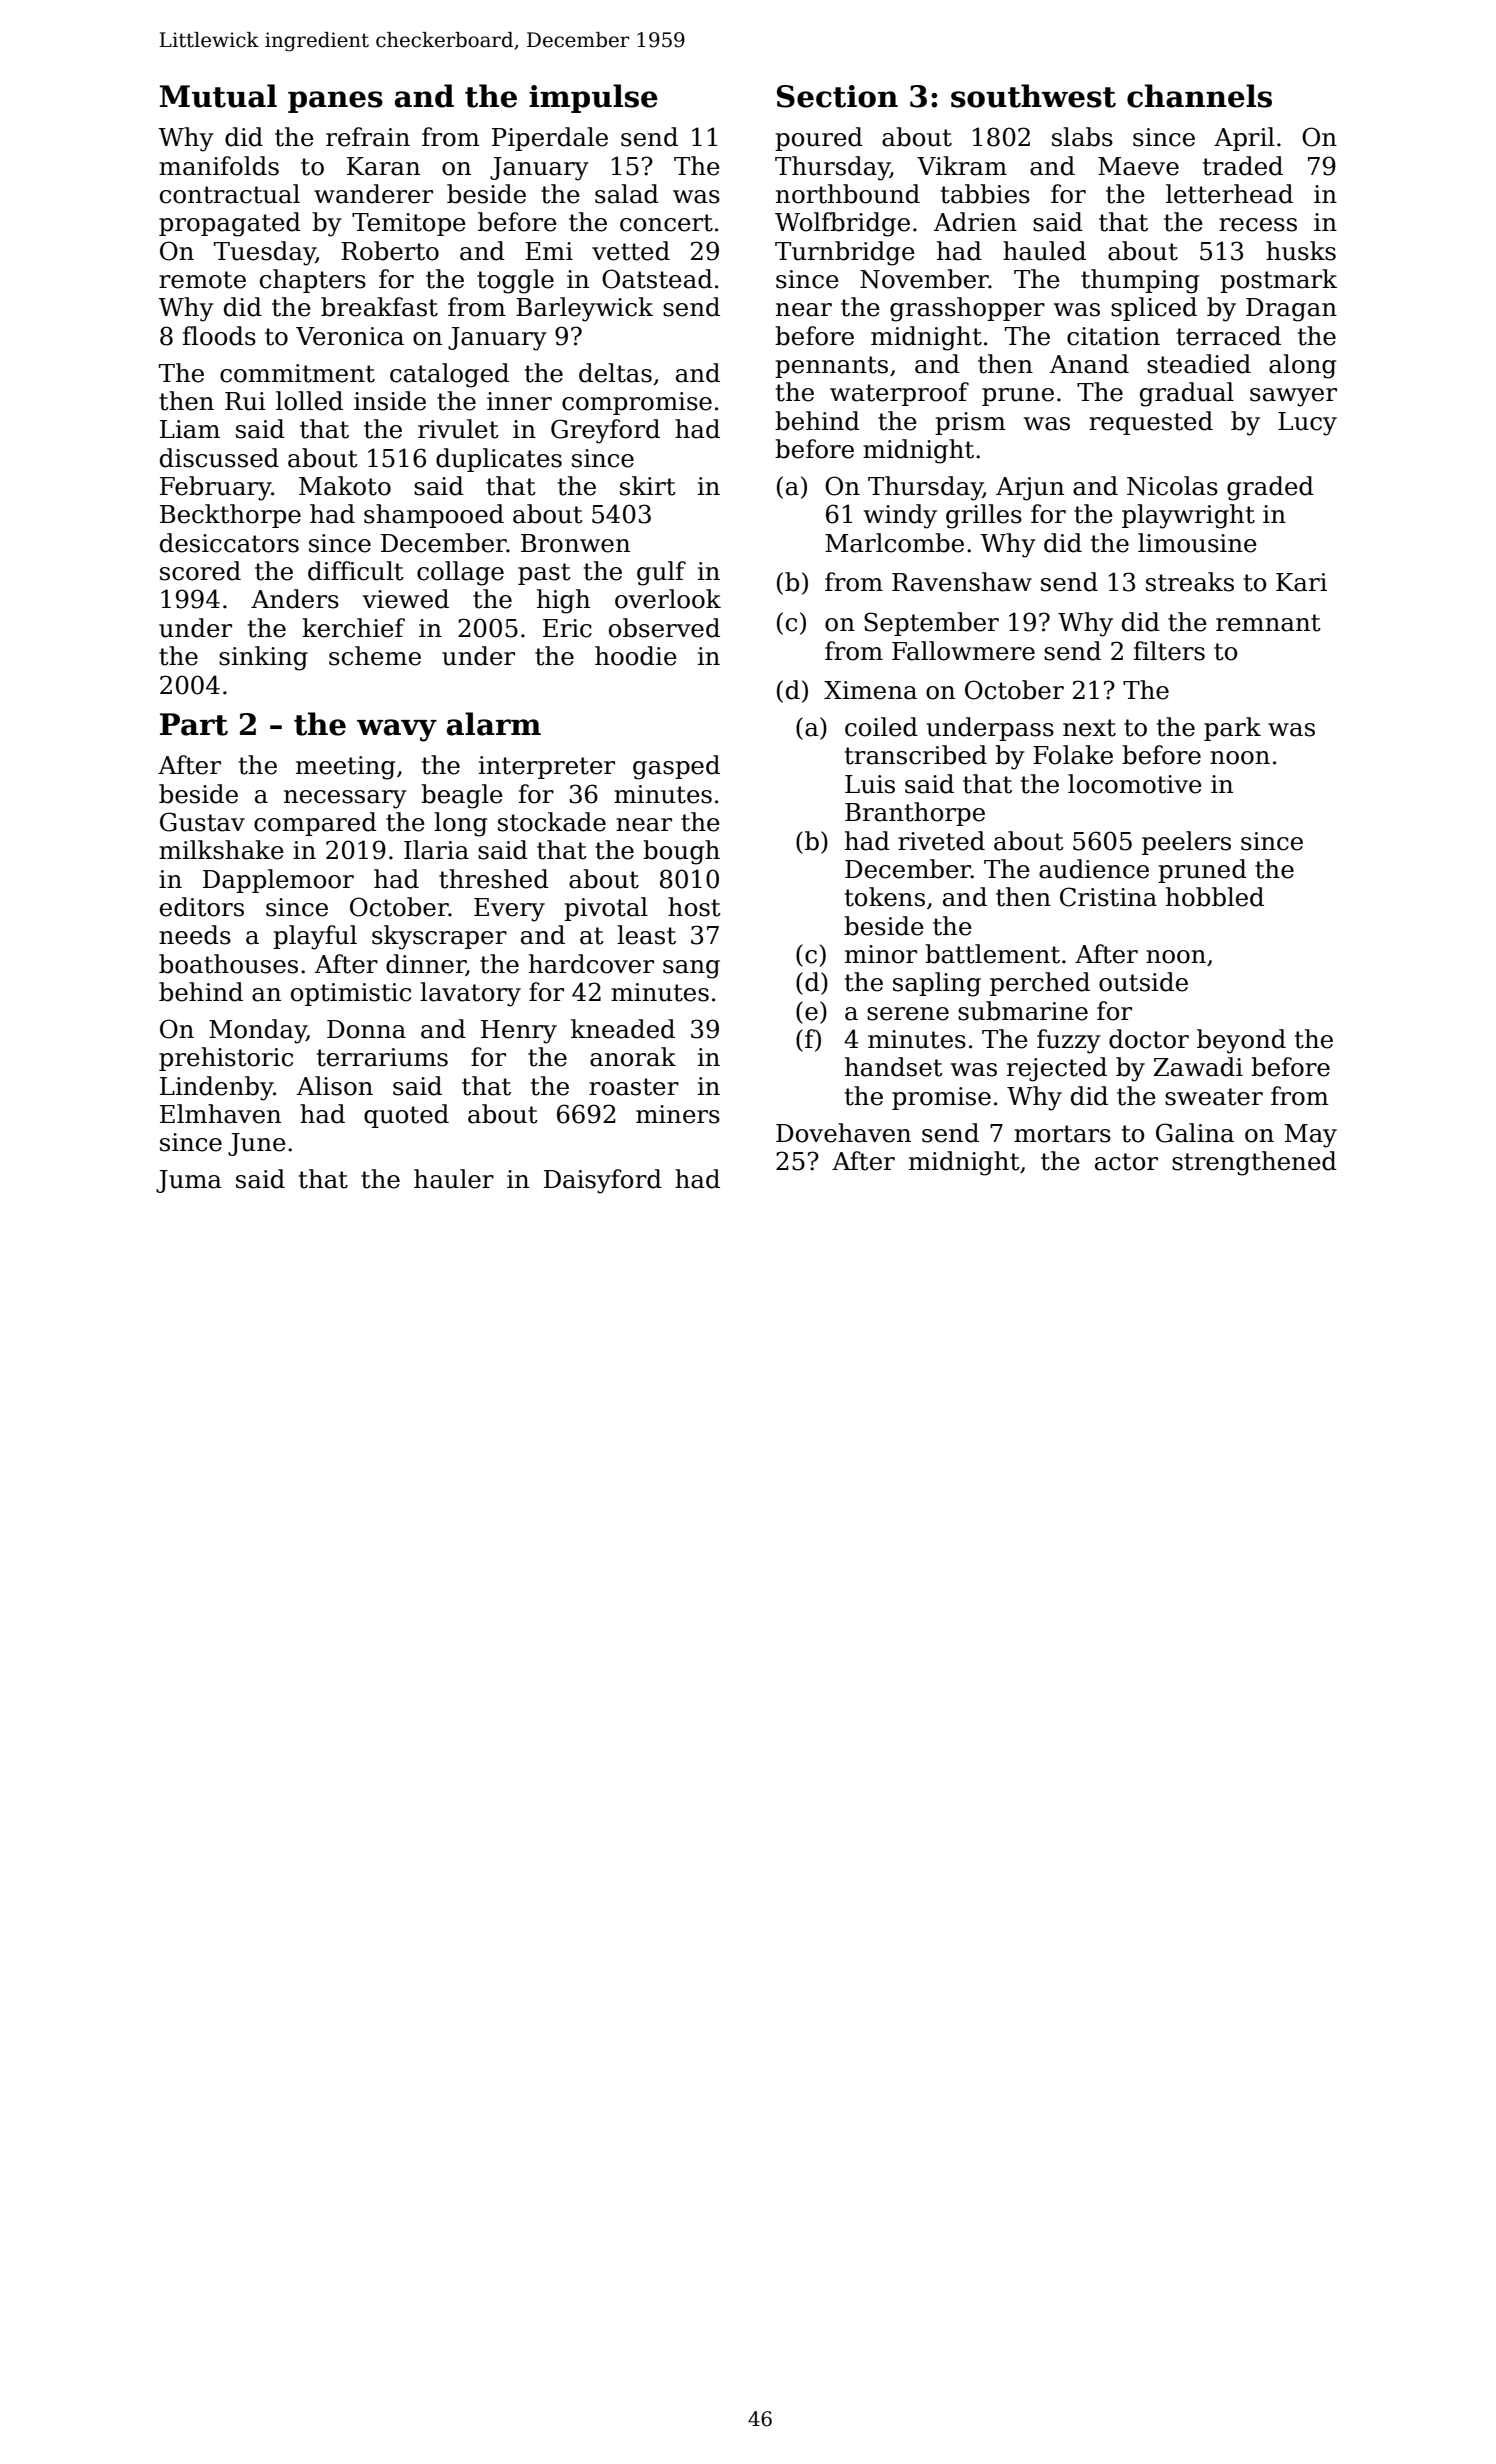 Image resolution: width=1496 pixels, height=2464 pixels. I want to click on panes, so click(335, 102).
